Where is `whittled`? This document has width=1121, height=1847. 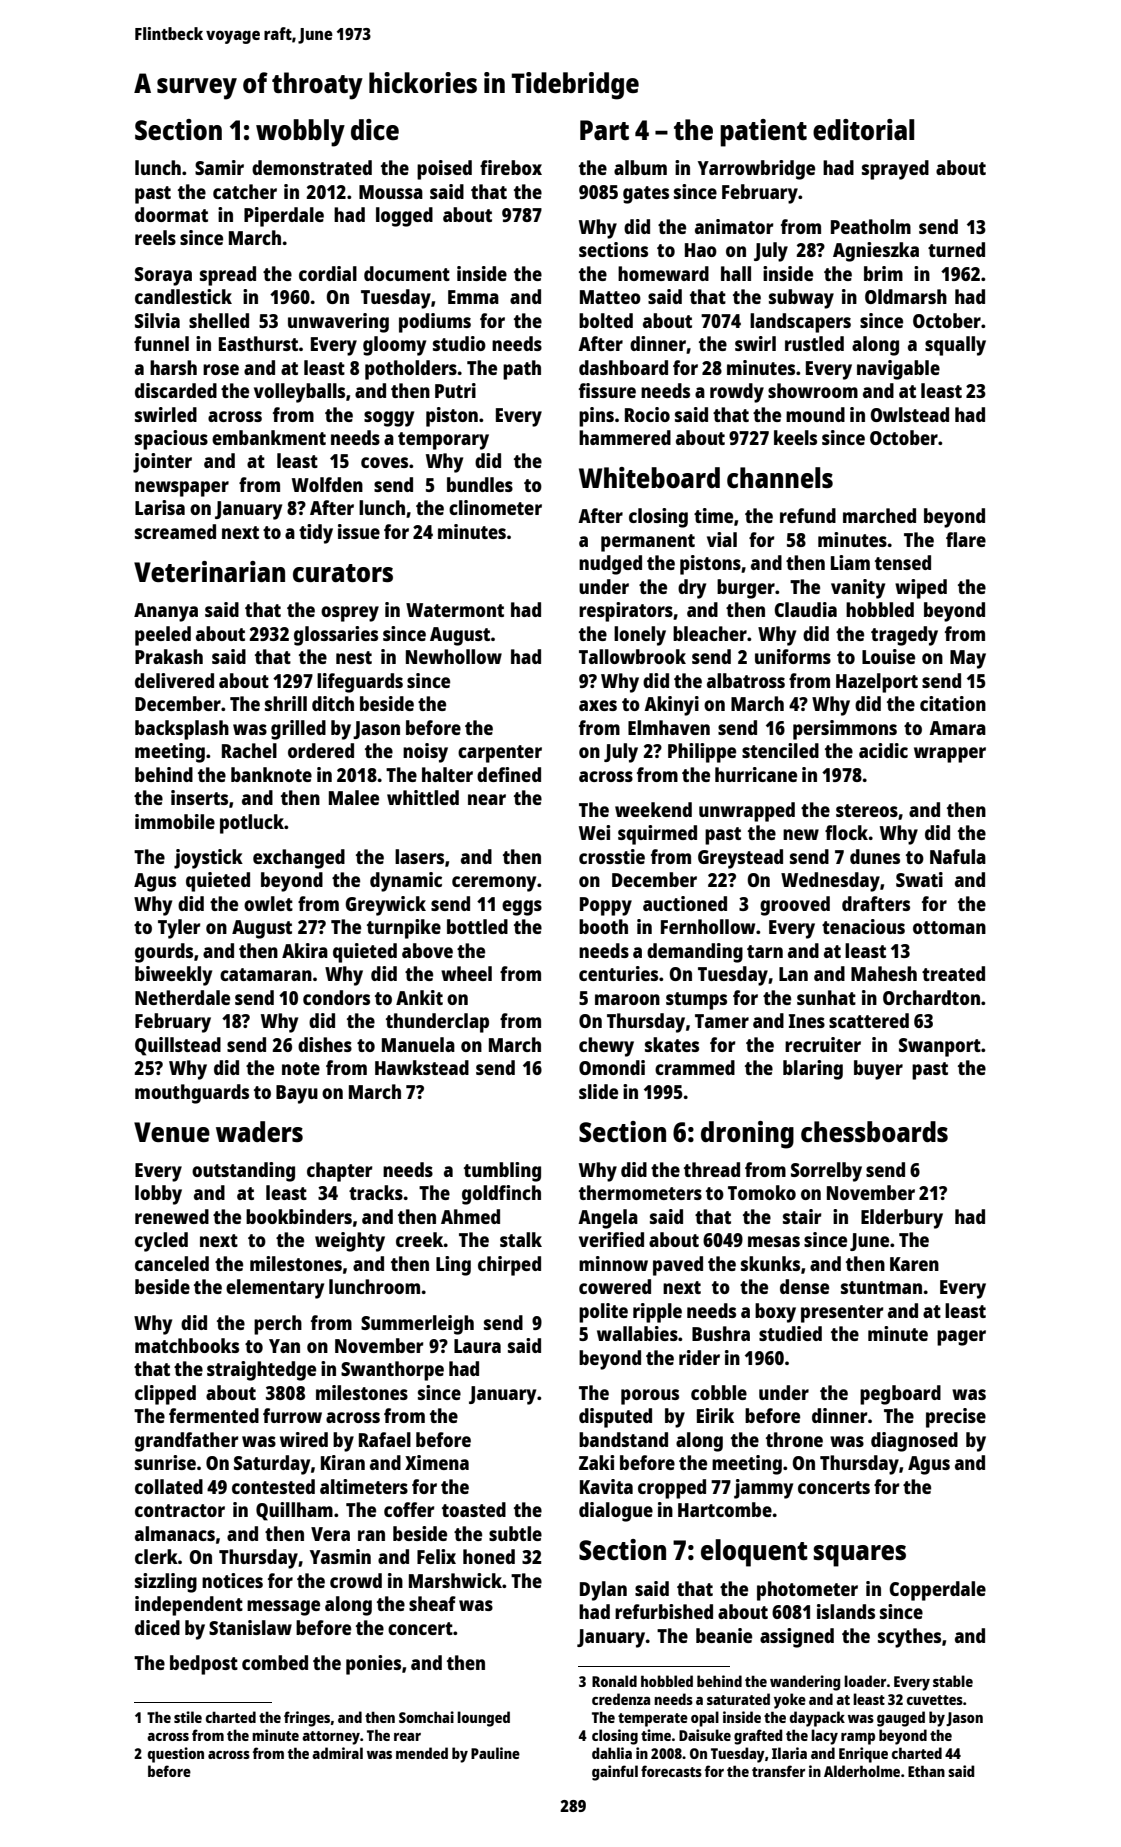
whittled is located at coordinates (423, 797).
